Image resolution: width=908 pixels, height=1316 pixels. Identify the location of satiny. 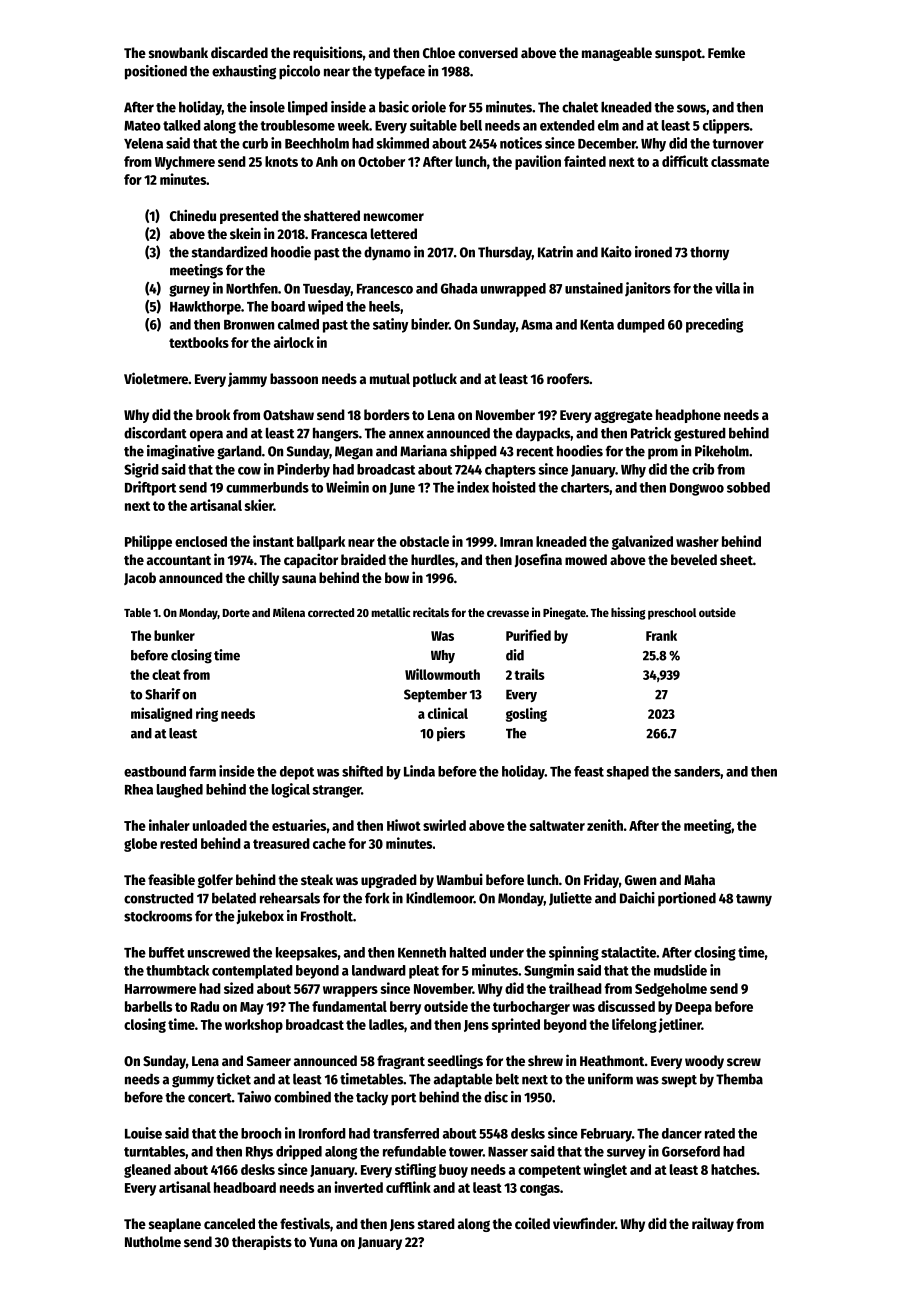
(390, 325).
